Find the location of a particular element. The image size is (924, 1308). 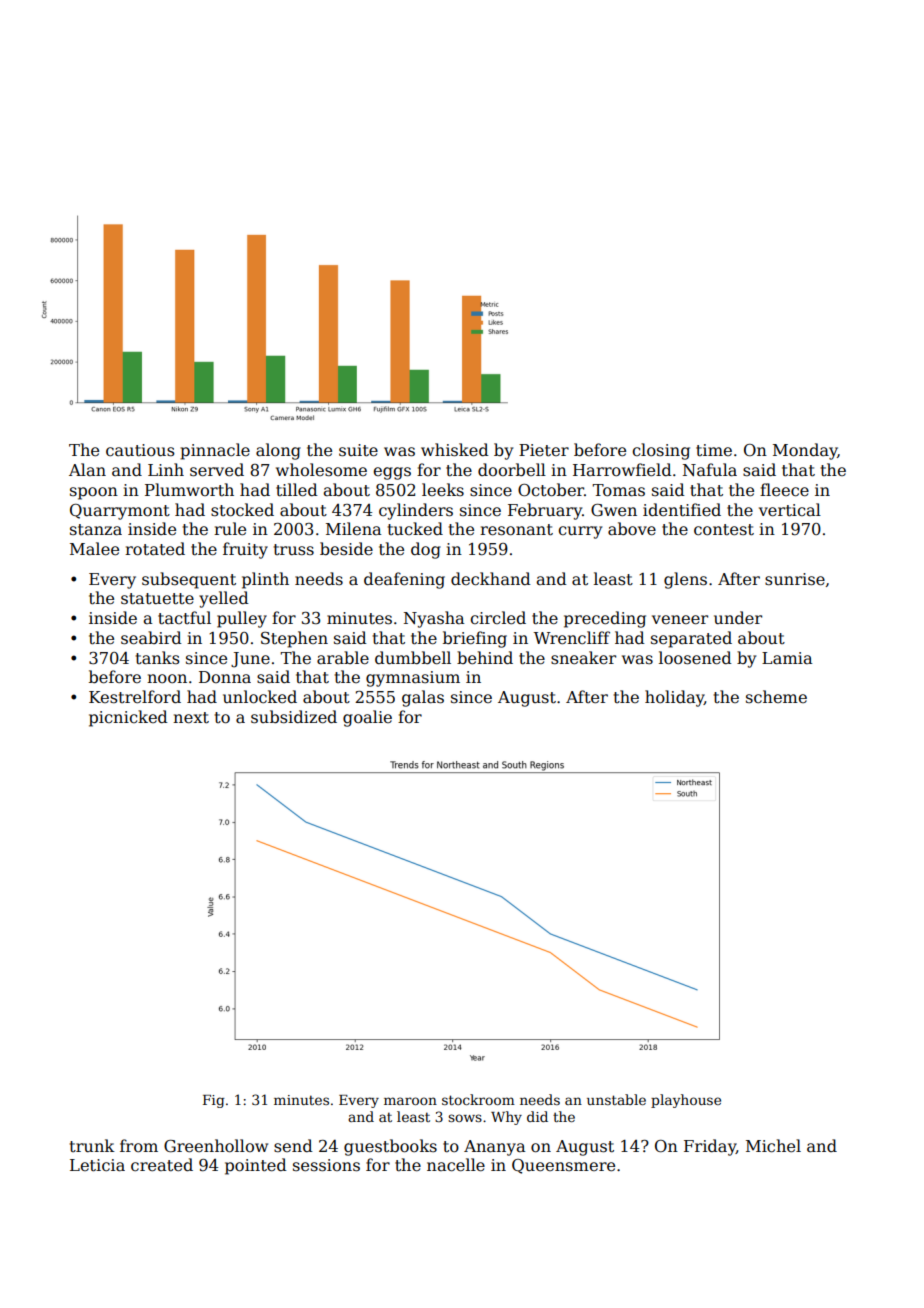

playhouse is located at coordinates (686, 1101).
